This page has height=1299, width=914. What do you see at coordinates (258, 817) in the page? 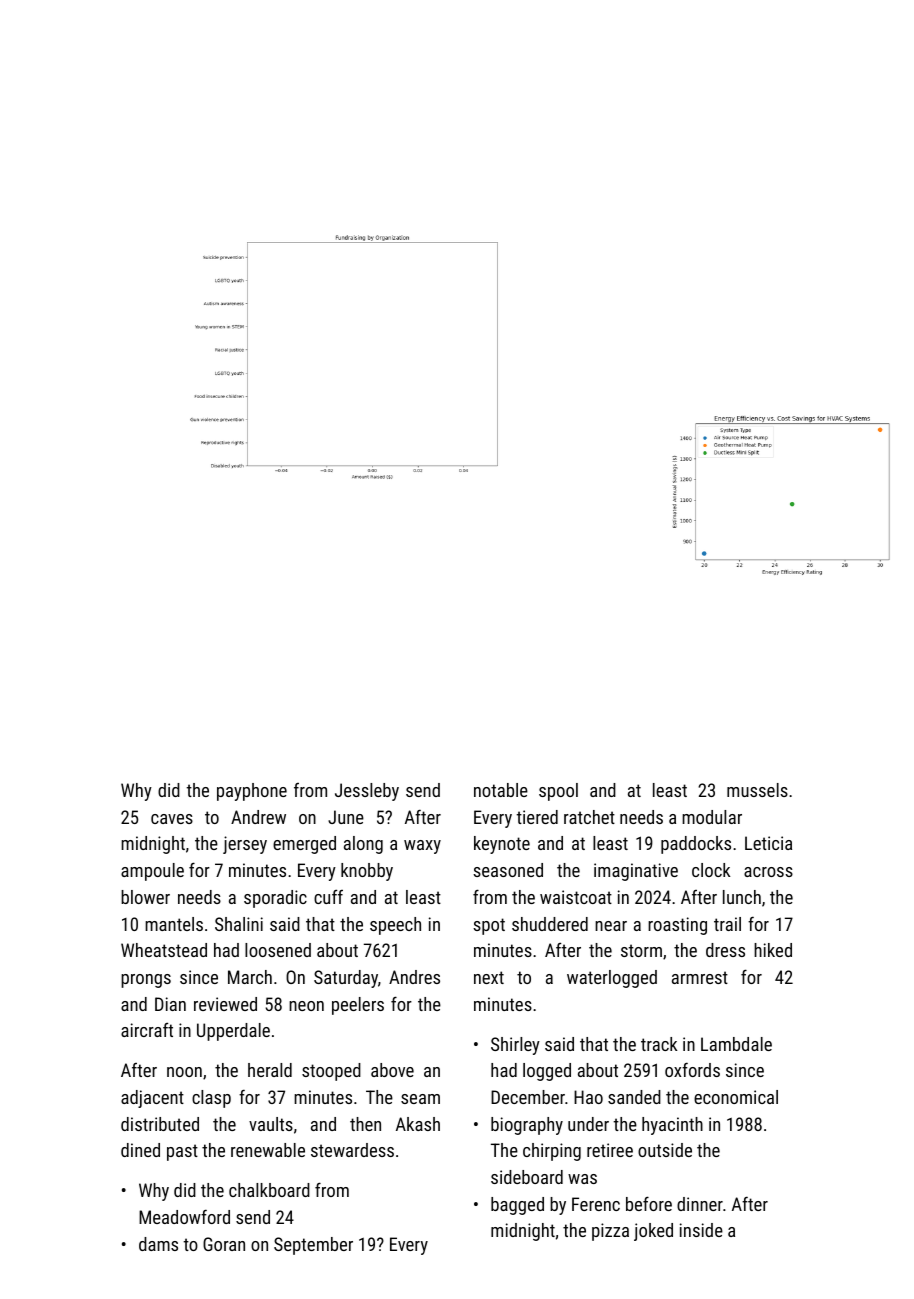
I see `Andrew` at bounding box center [258, 817].
